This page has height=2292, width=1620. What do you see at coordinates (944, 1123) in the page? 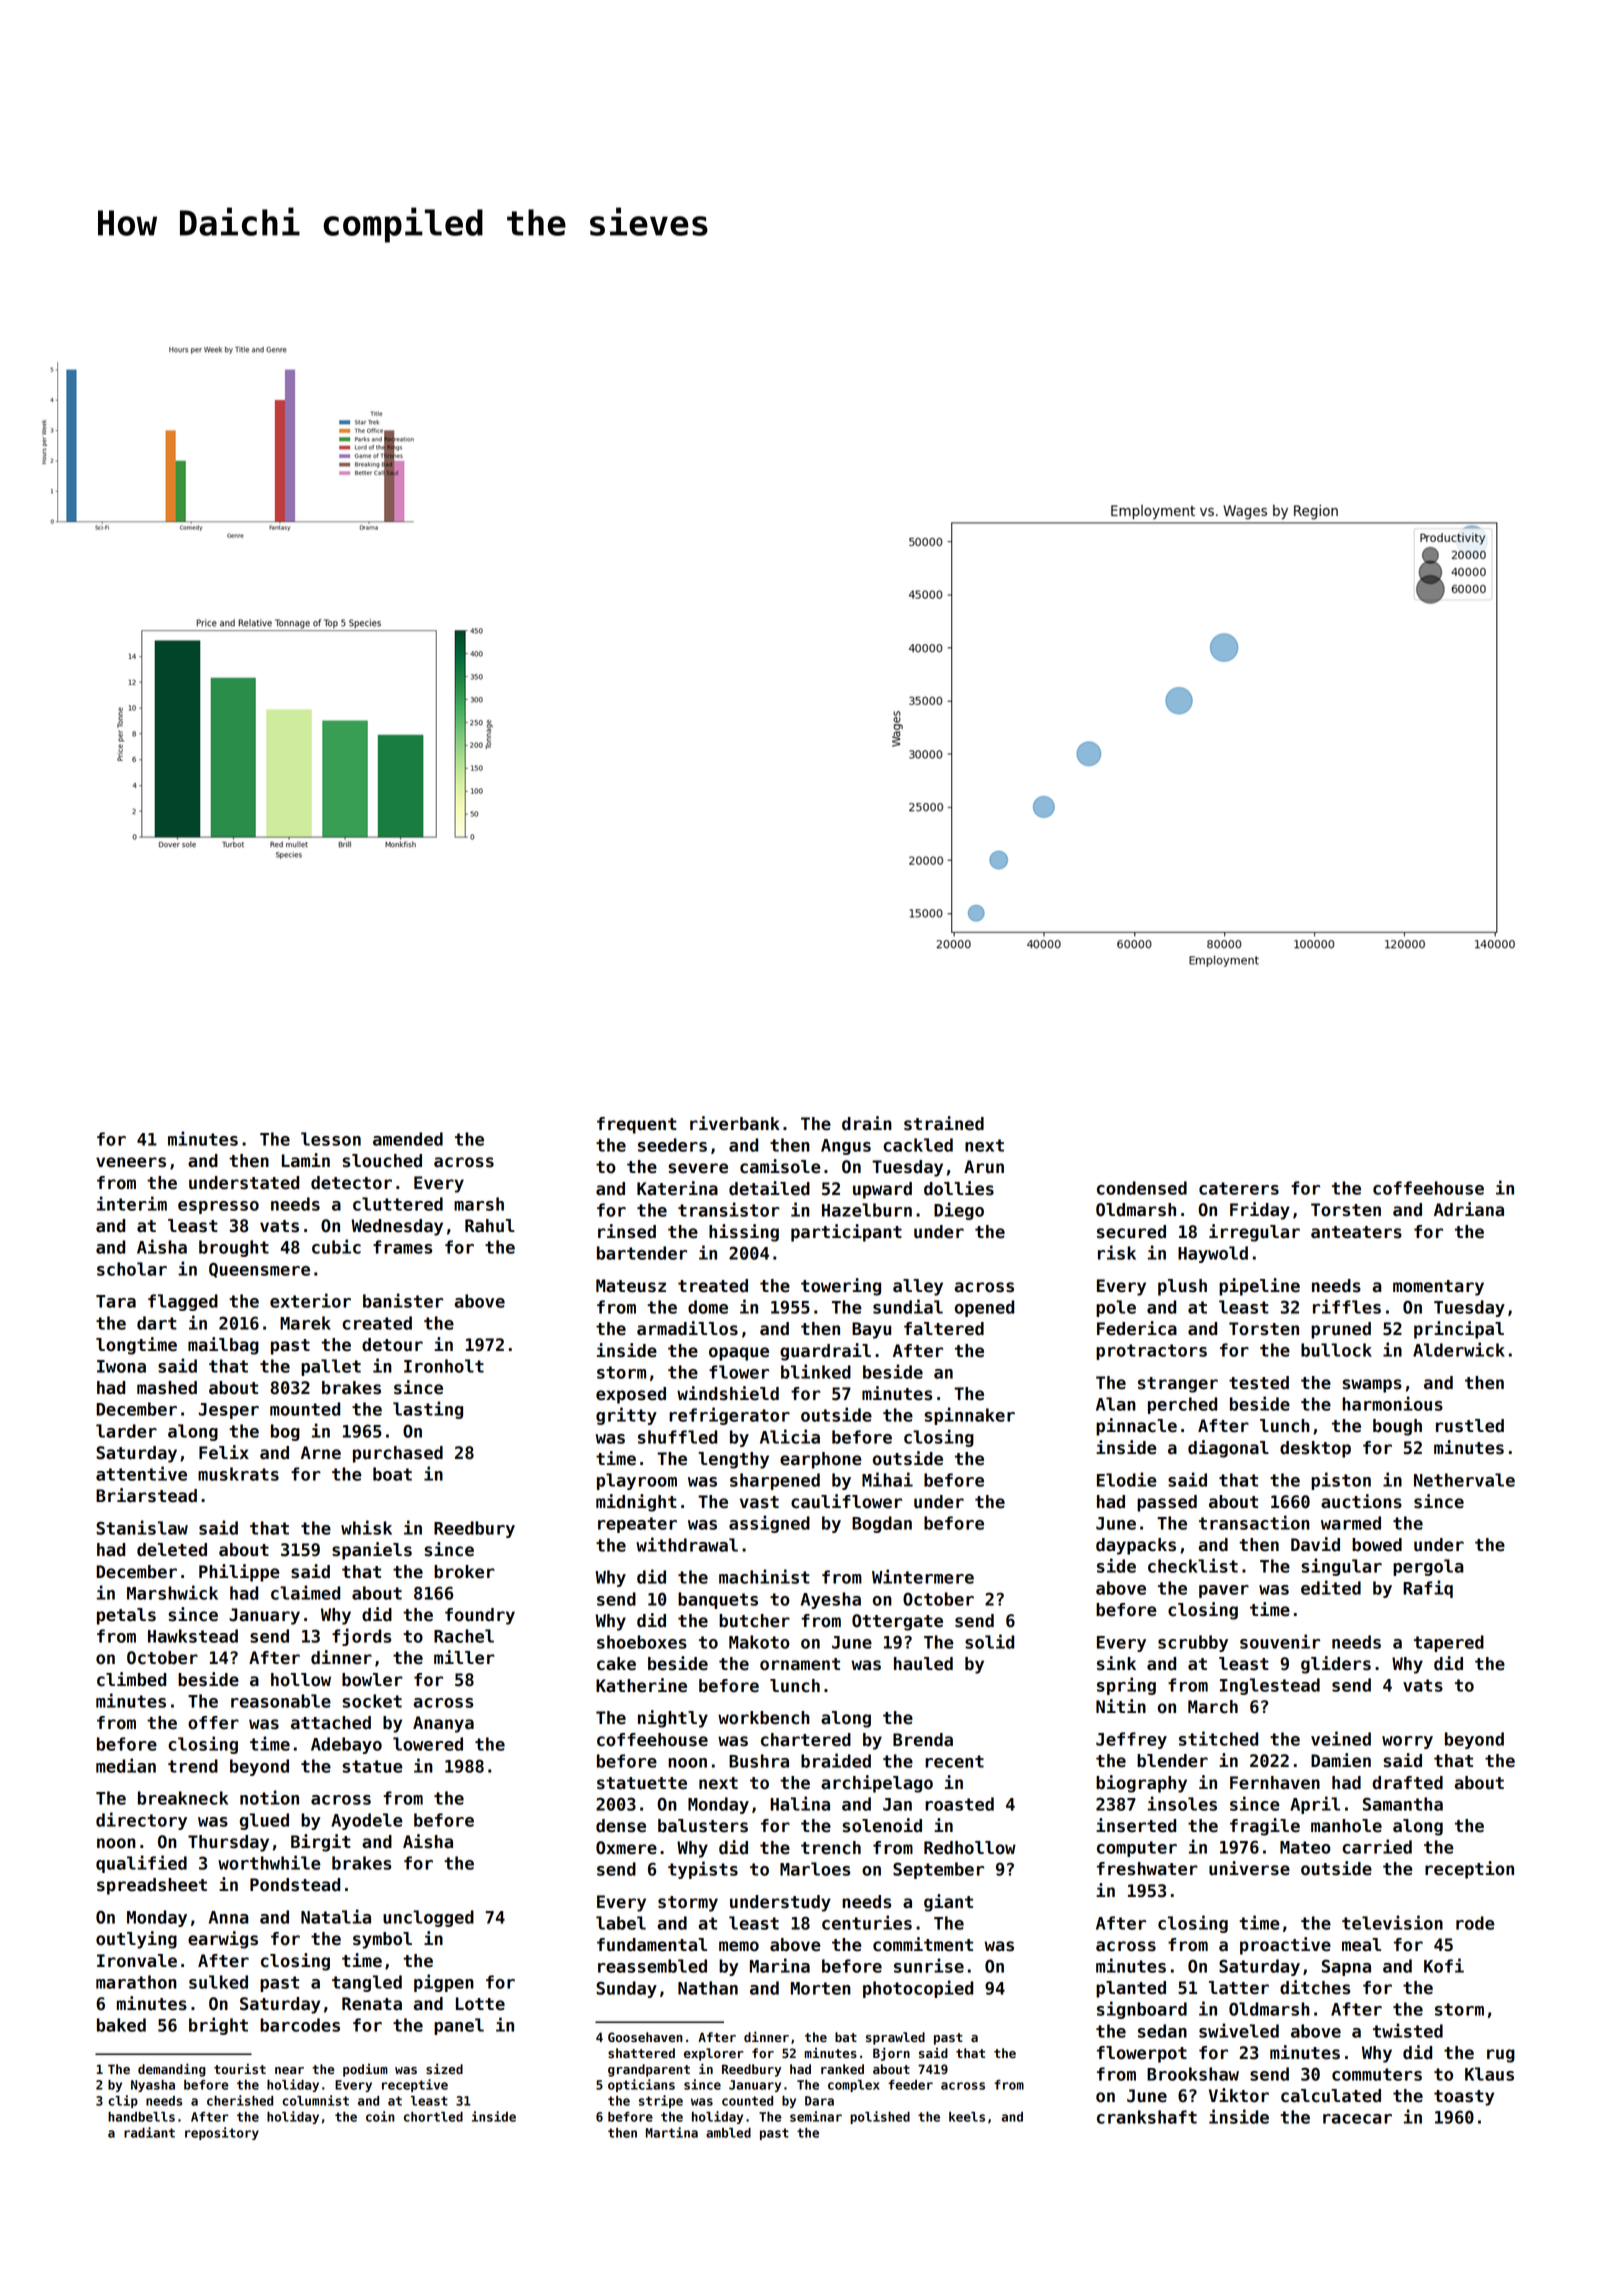
I see `strained` at bounding box center [944, 1123].
